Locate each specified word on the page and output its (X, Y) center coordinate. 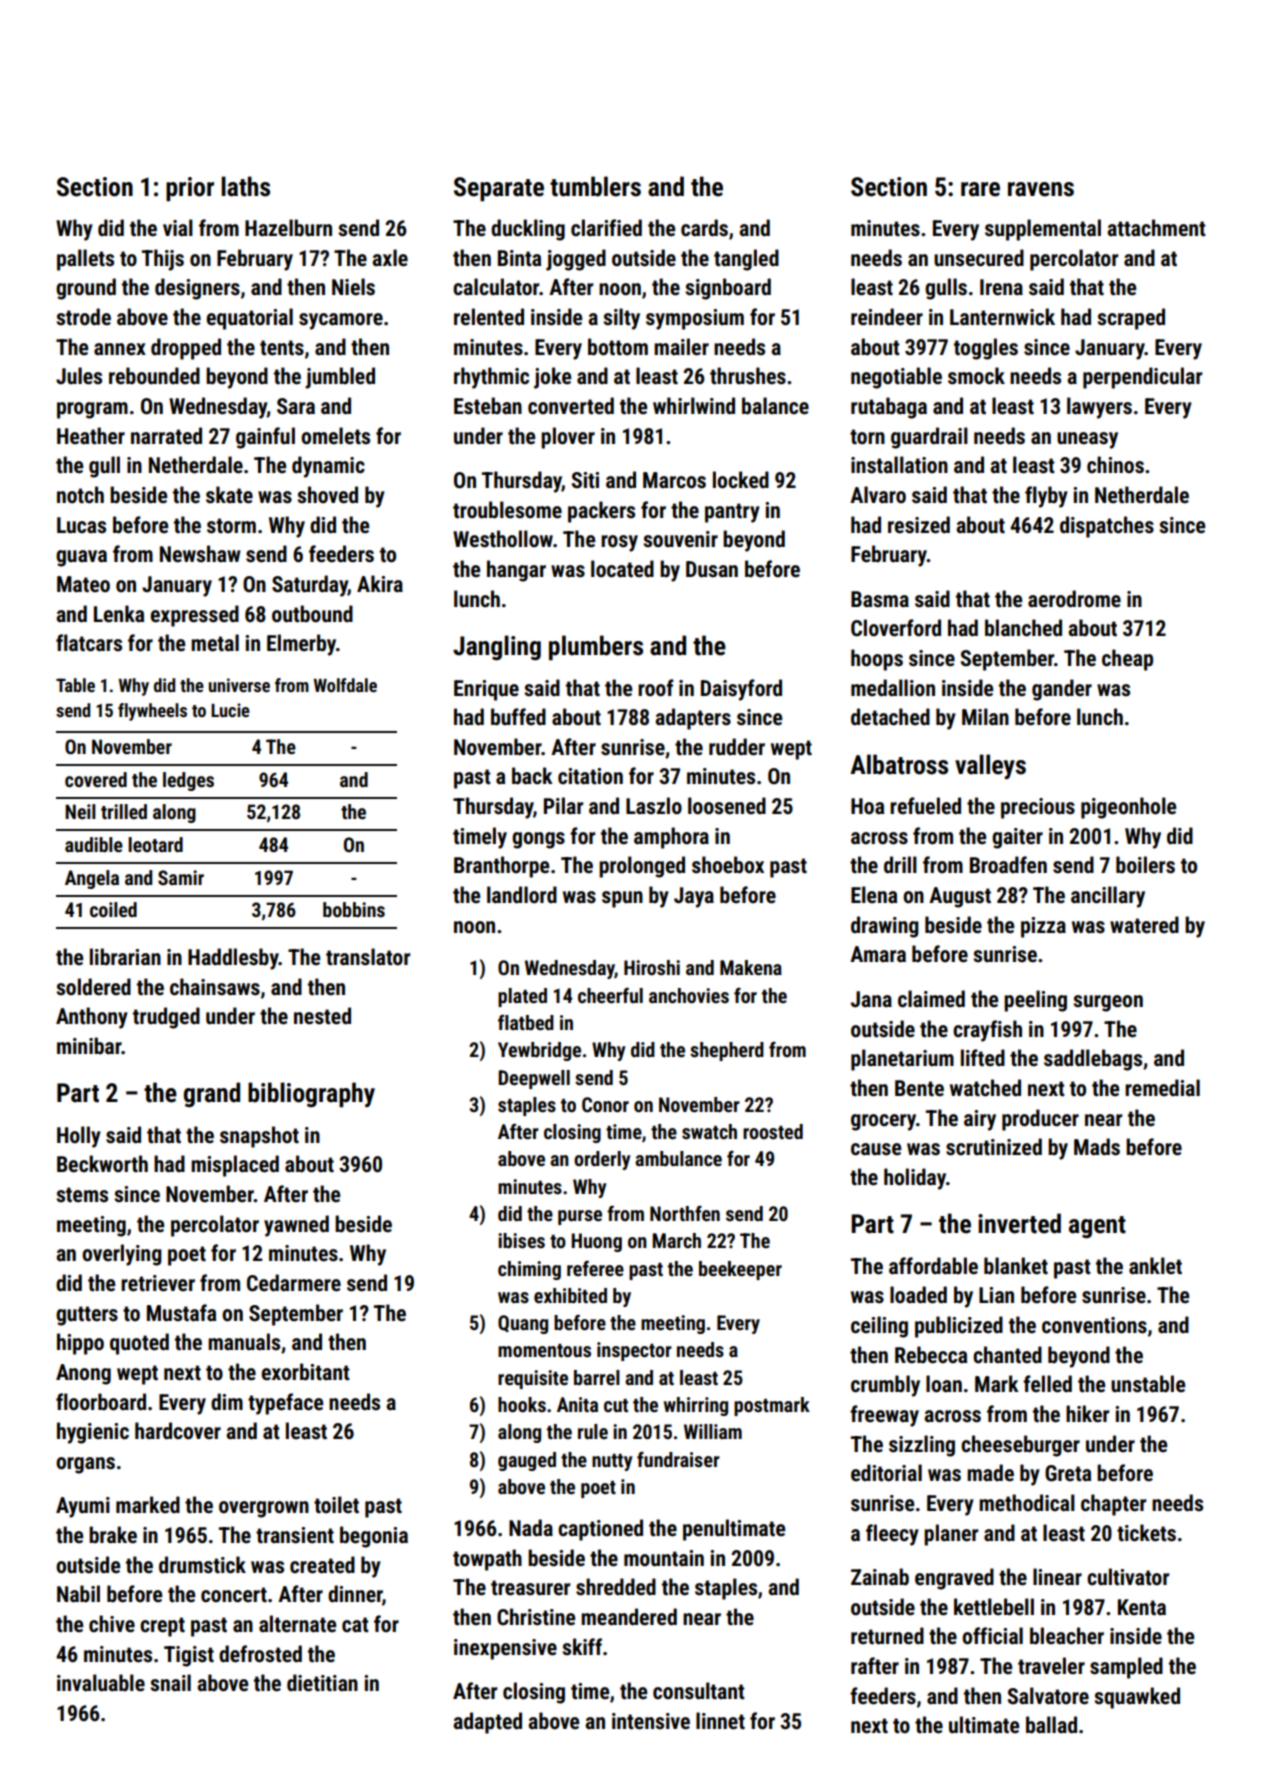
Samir (181, 877)
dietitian (322, 1683)
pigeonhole (1128, 808)
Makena (751, 967)
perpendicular (1142, 378)
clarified (606, 228)
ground (86, 289)
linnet (720, 1721)
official (992, 1635)
